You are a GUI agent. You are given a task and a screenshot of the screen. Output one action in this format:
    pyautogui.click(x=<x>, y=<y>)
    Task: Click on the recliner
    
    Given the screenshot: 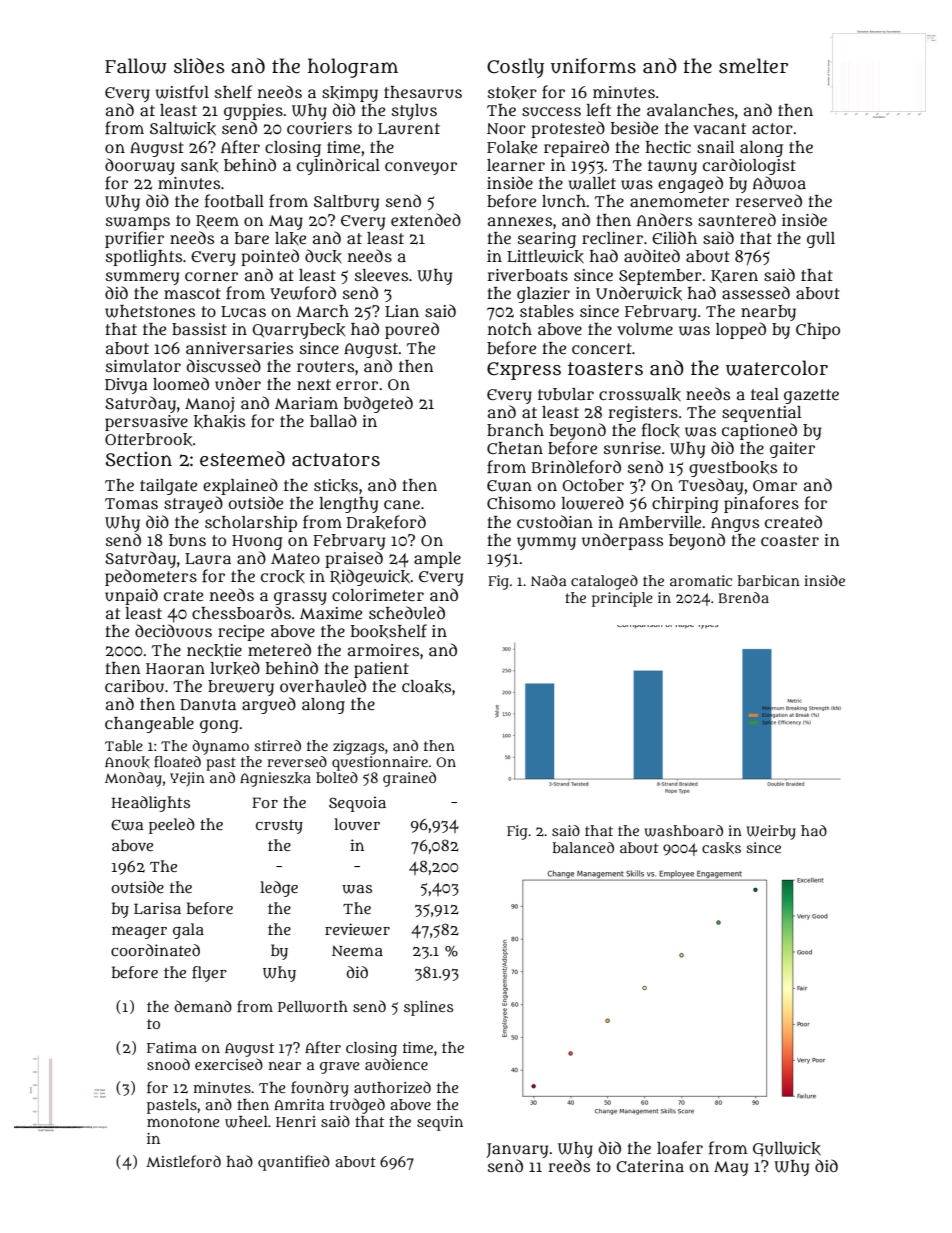 What is the action you would take?
    pyautogui.click(x=612, y=238)
